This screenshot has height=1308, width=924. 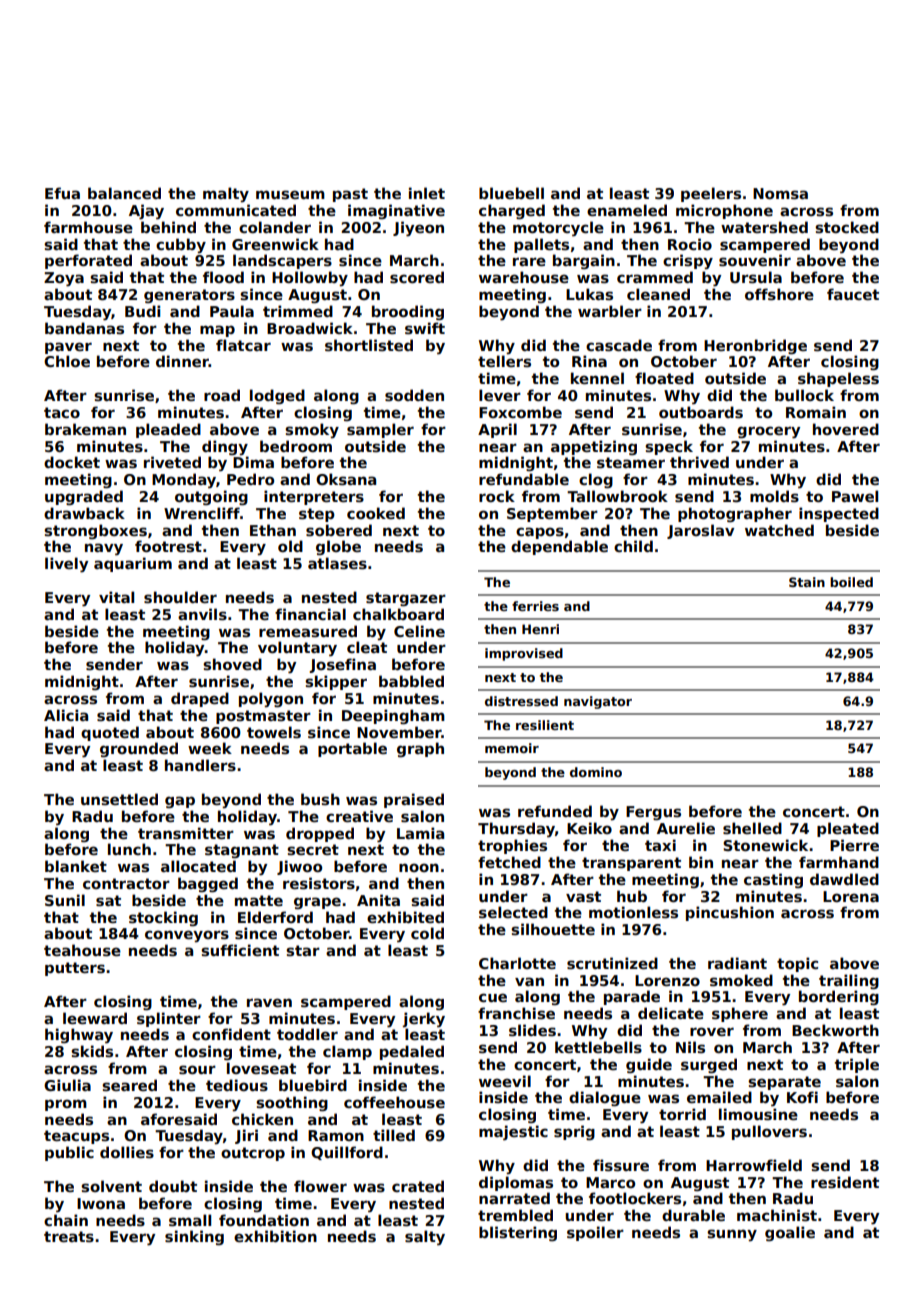 What do you see at coordinates (835, 1030) in the screenshot?
I see `Beckworth` at bounding box center [835, 1030].
